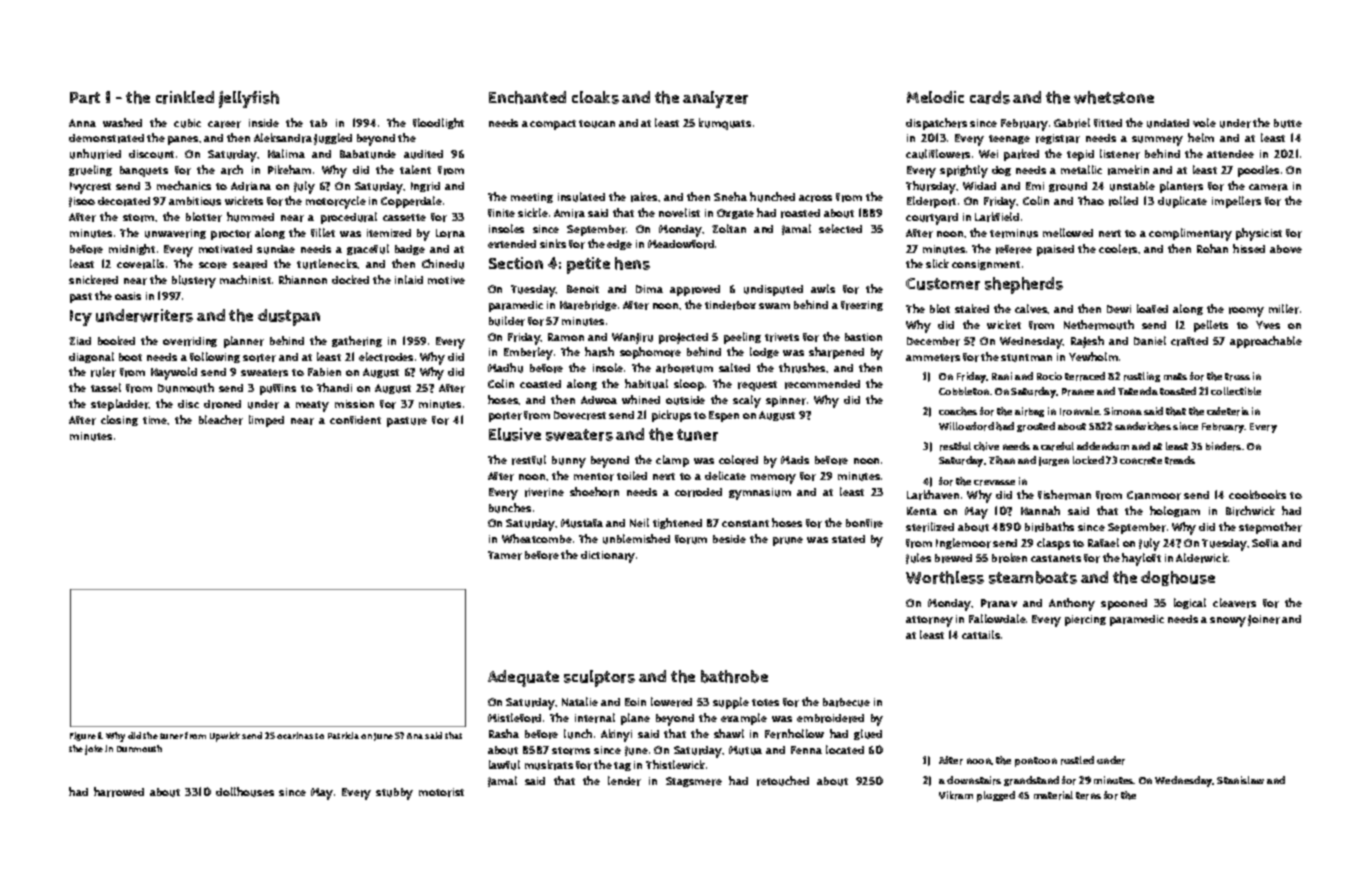 This screenshot has height=887, width=1372. What do you see at coordinates (250, 264) in the screenshot?
I see `seared` at bounding box center [250, 264].
